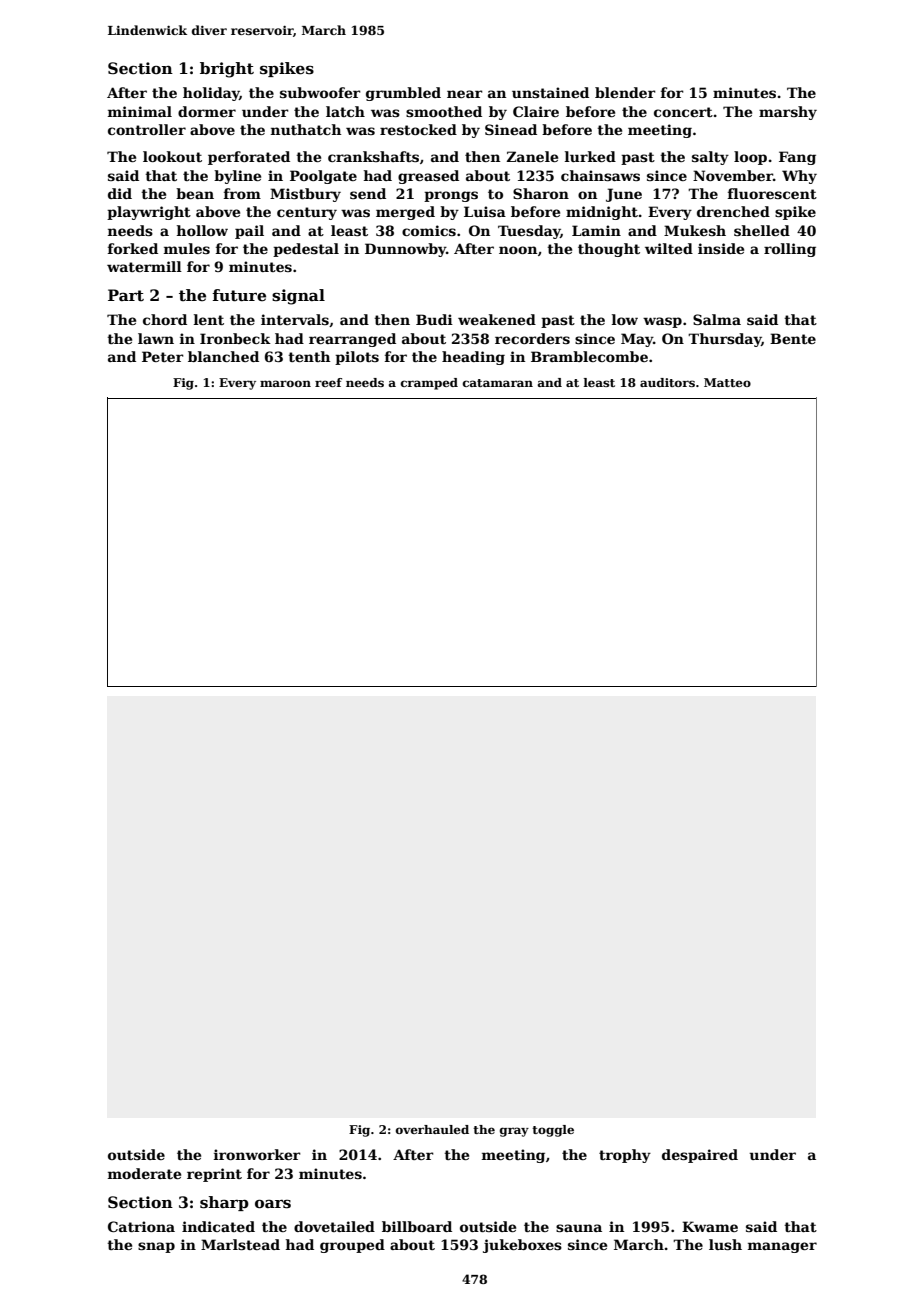 Image resolution: width=924 pixels, height=1308 pixels. Describe the element at coordinates (156, 1247) in the screenshot. I see `snap` at that location.
